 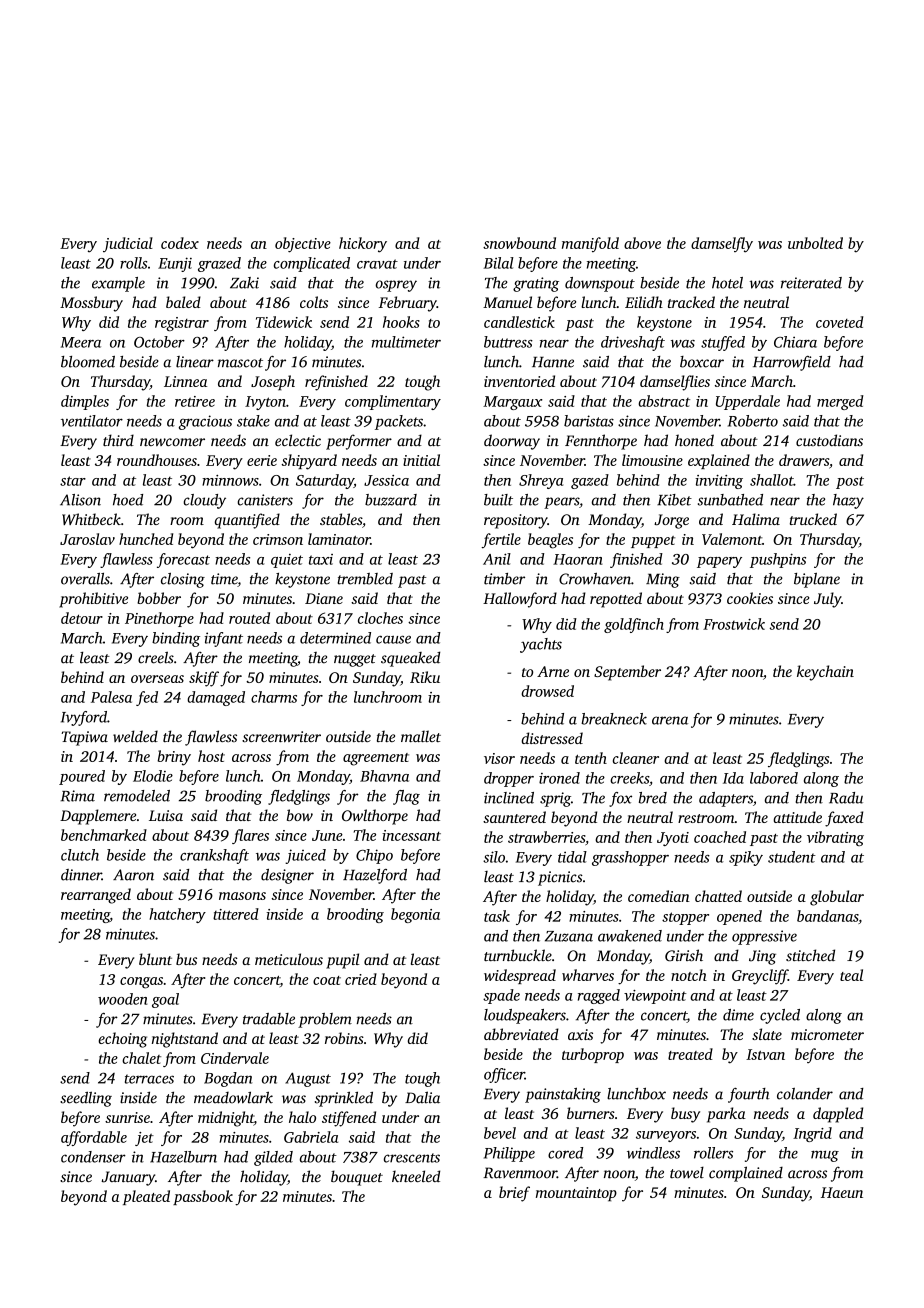 What do you see at coordinates (81, 875) in the screenshot?
I see `dinner` at bounding box center [81, 875].
